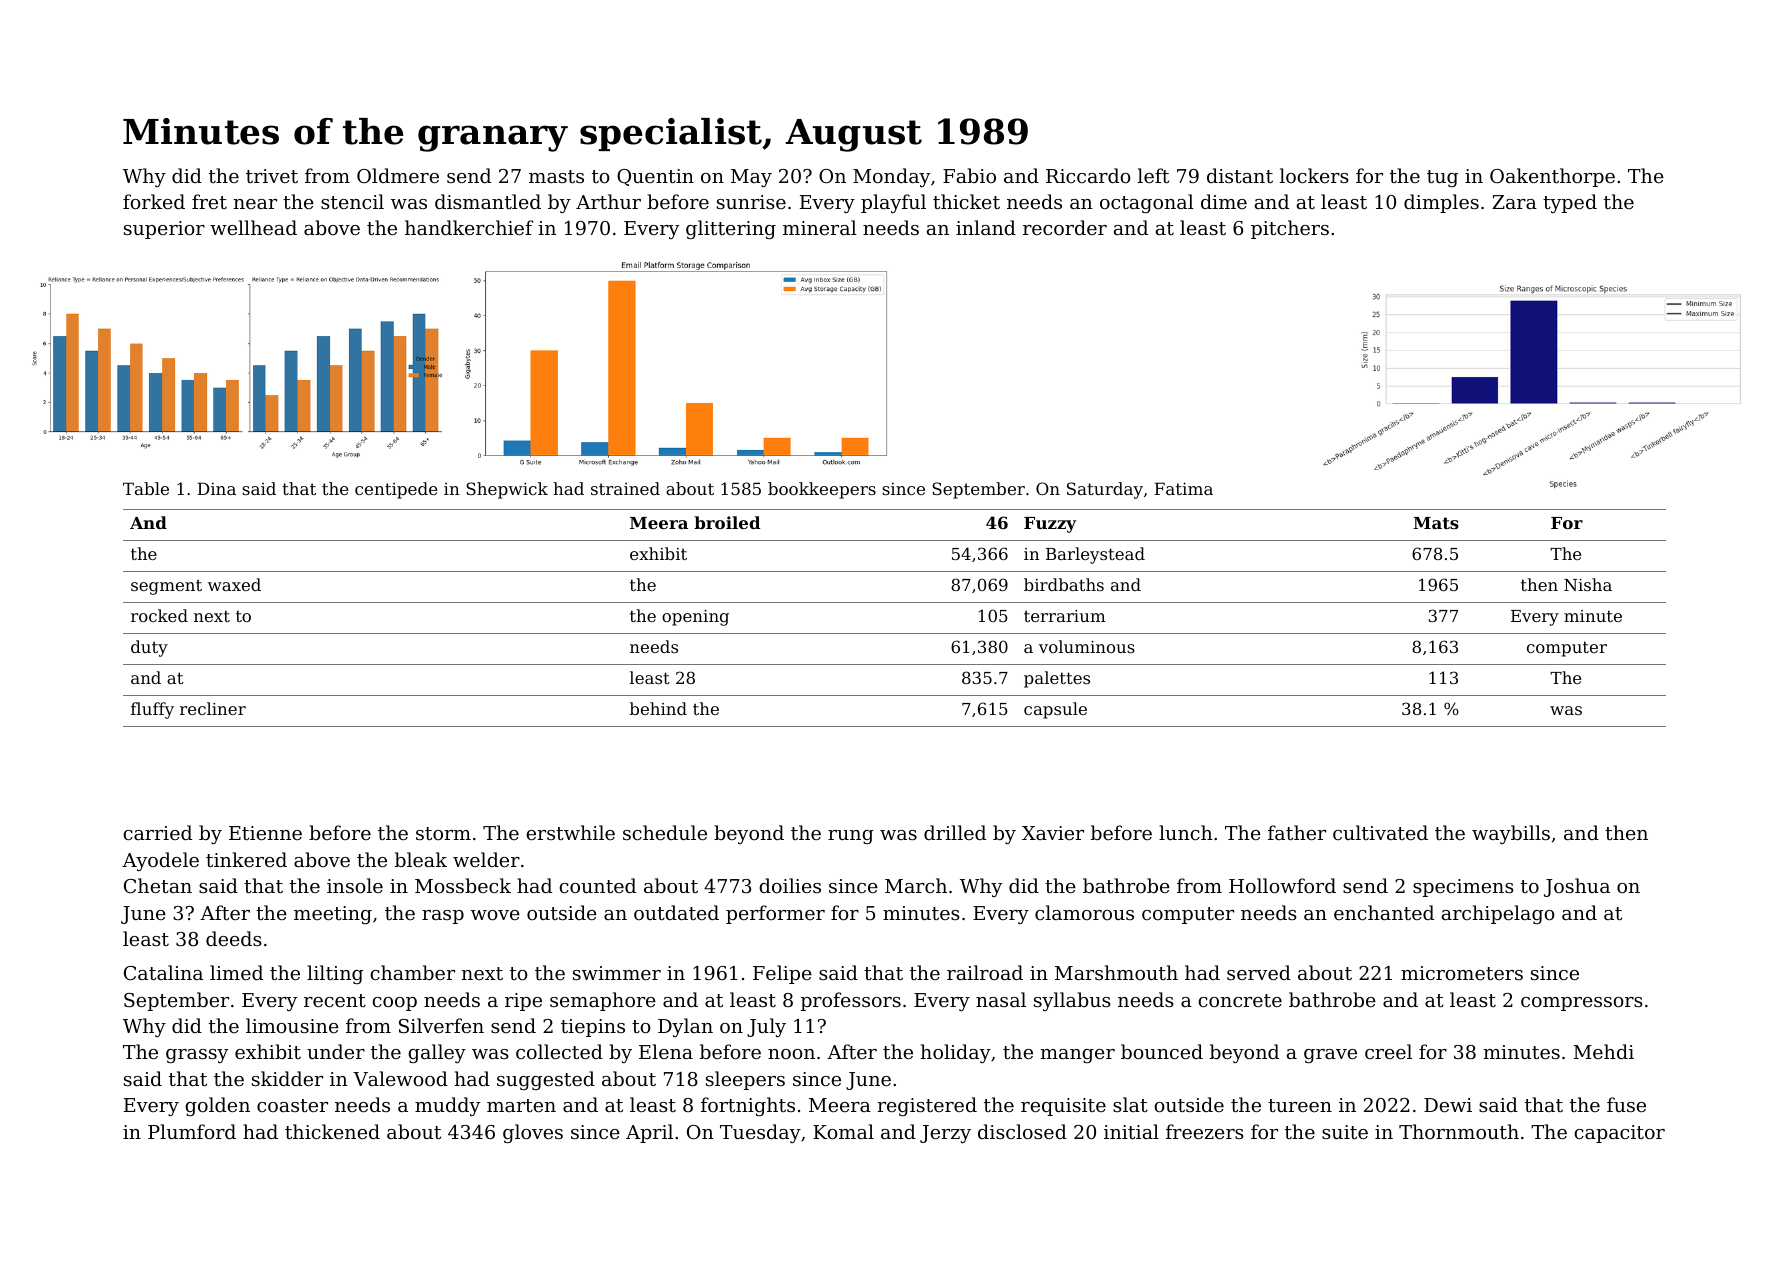  Describe the element at coordinates (272, 176) in the image. I see `trivet` at that location.
